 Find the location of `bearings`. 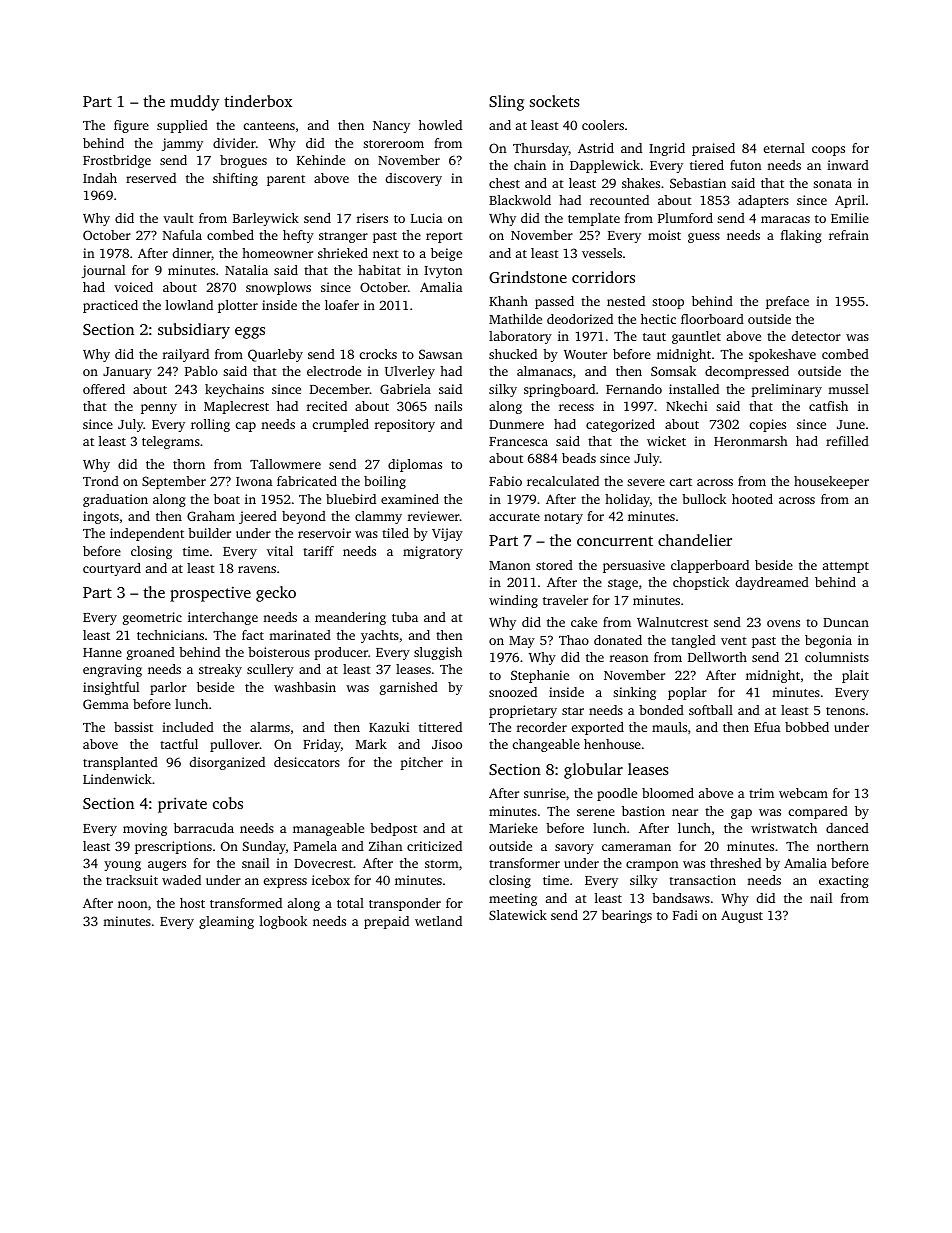

bearings is located at coordinates (627, 916).
